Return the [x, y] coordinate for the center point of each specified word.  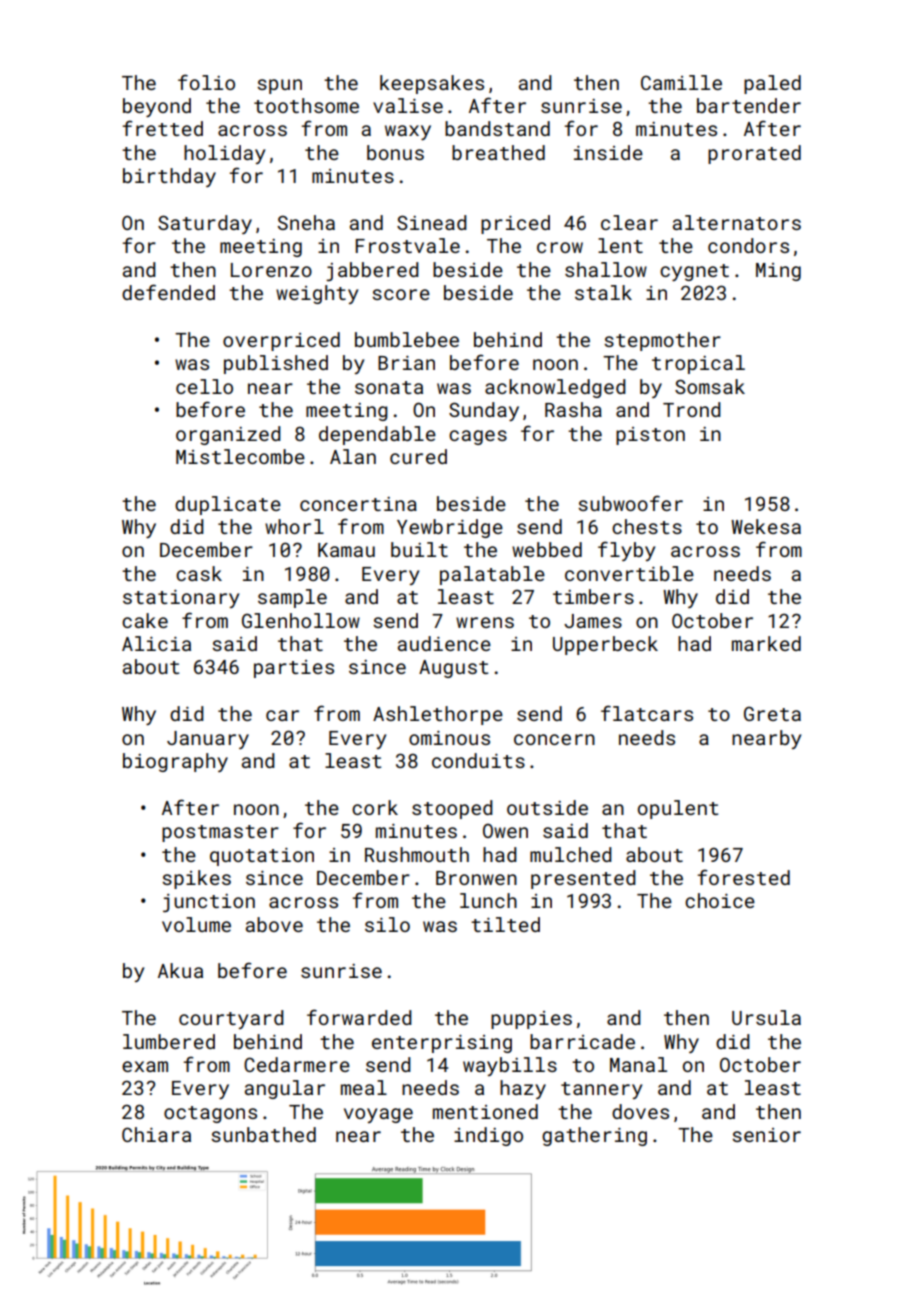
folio [206, 82]
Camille [681, 82]
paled [772, 84]
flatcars [647, 713]
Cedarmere [297, 1064]
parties [294, 669]
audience [444, 643]
